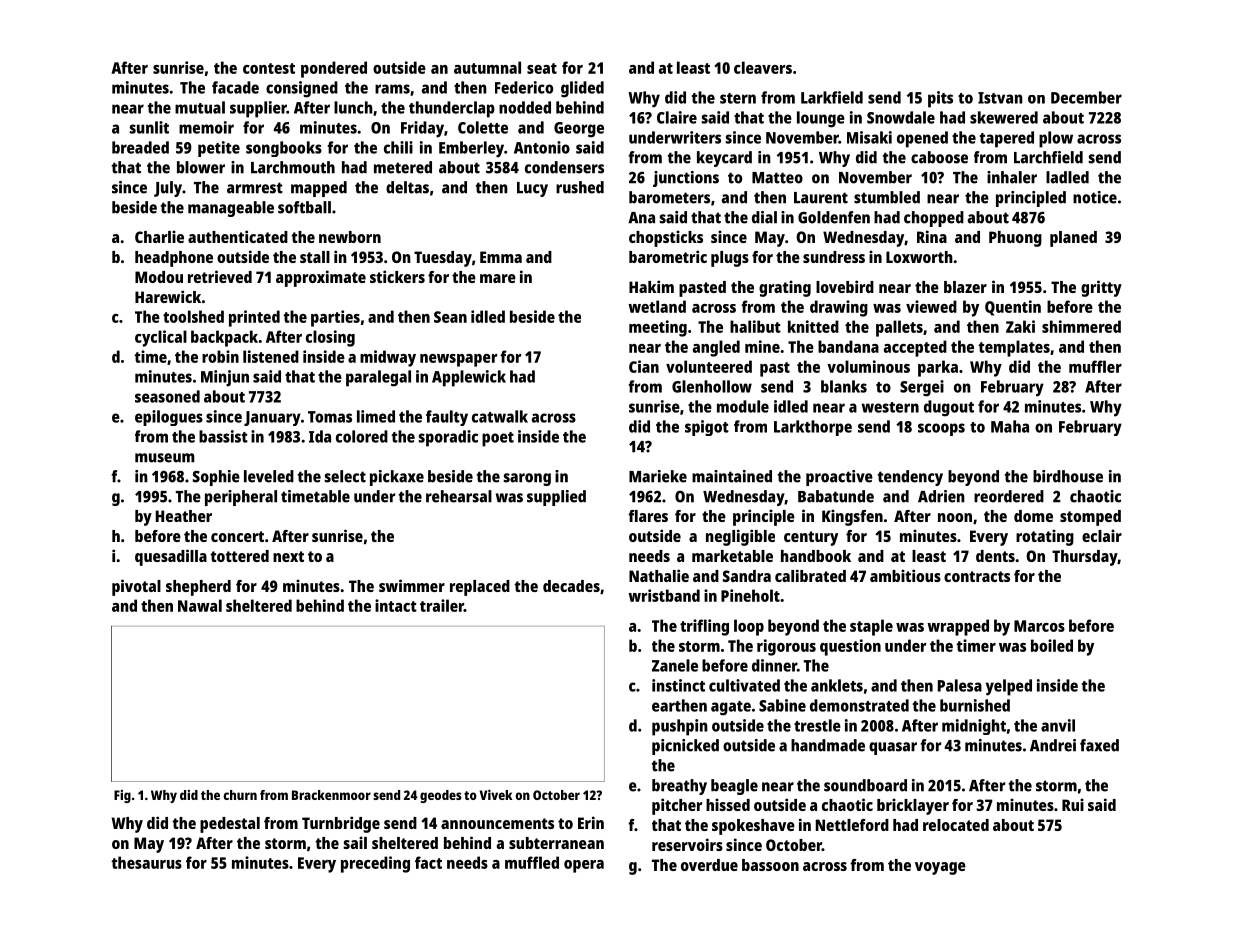 The height and width of the screenshot is (952, 1233). I want to click on staple, so click(871, 627).
